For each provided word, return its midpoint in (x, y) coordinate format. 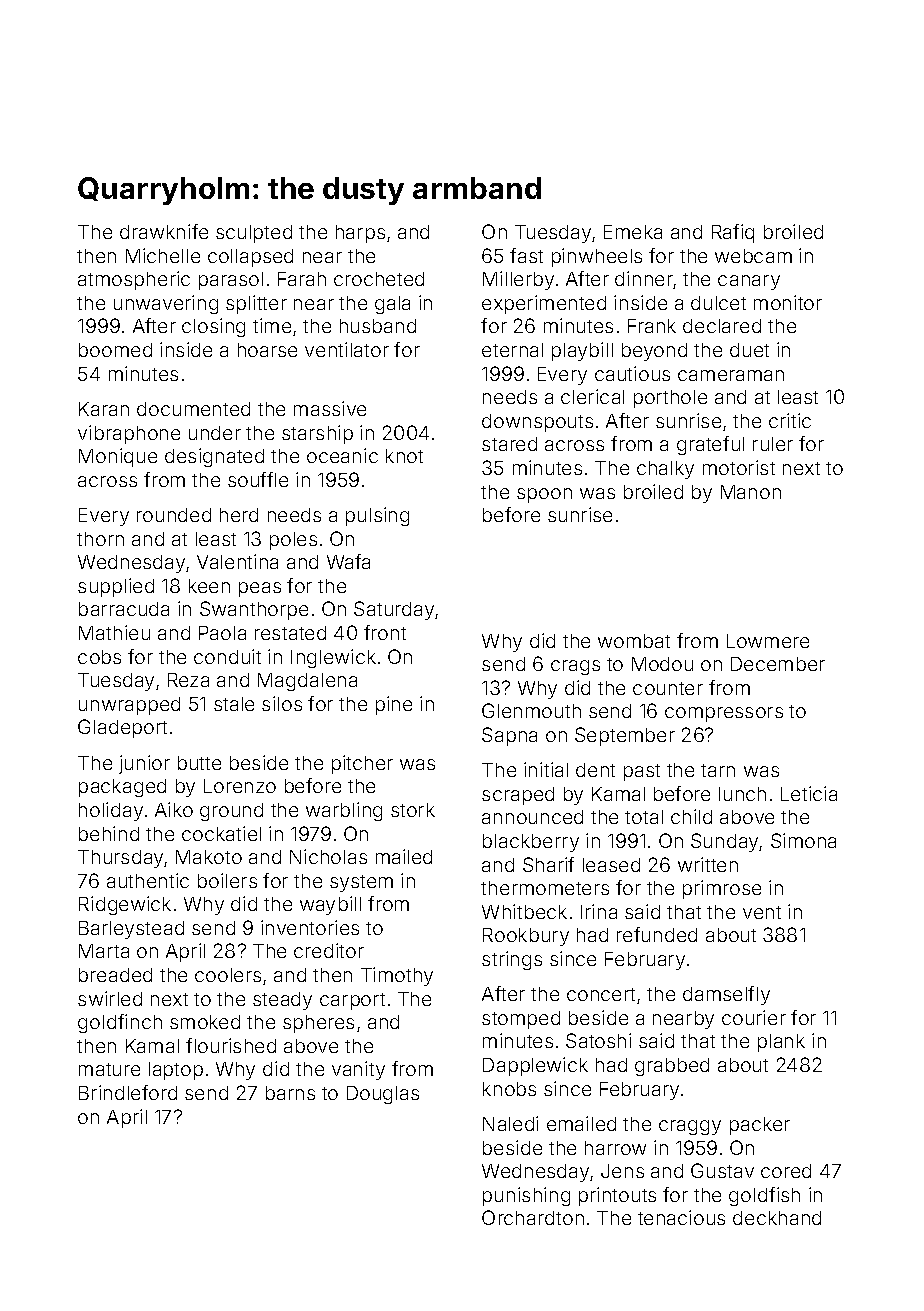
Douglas (383, 1095)
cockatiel (221, 833)
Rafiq (733, 233)
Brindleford (128, 1092)
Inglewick (333, 658)
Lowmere (768, 641)
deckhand (777, 1218)
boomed (115, 350)
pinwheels (597, 257)
